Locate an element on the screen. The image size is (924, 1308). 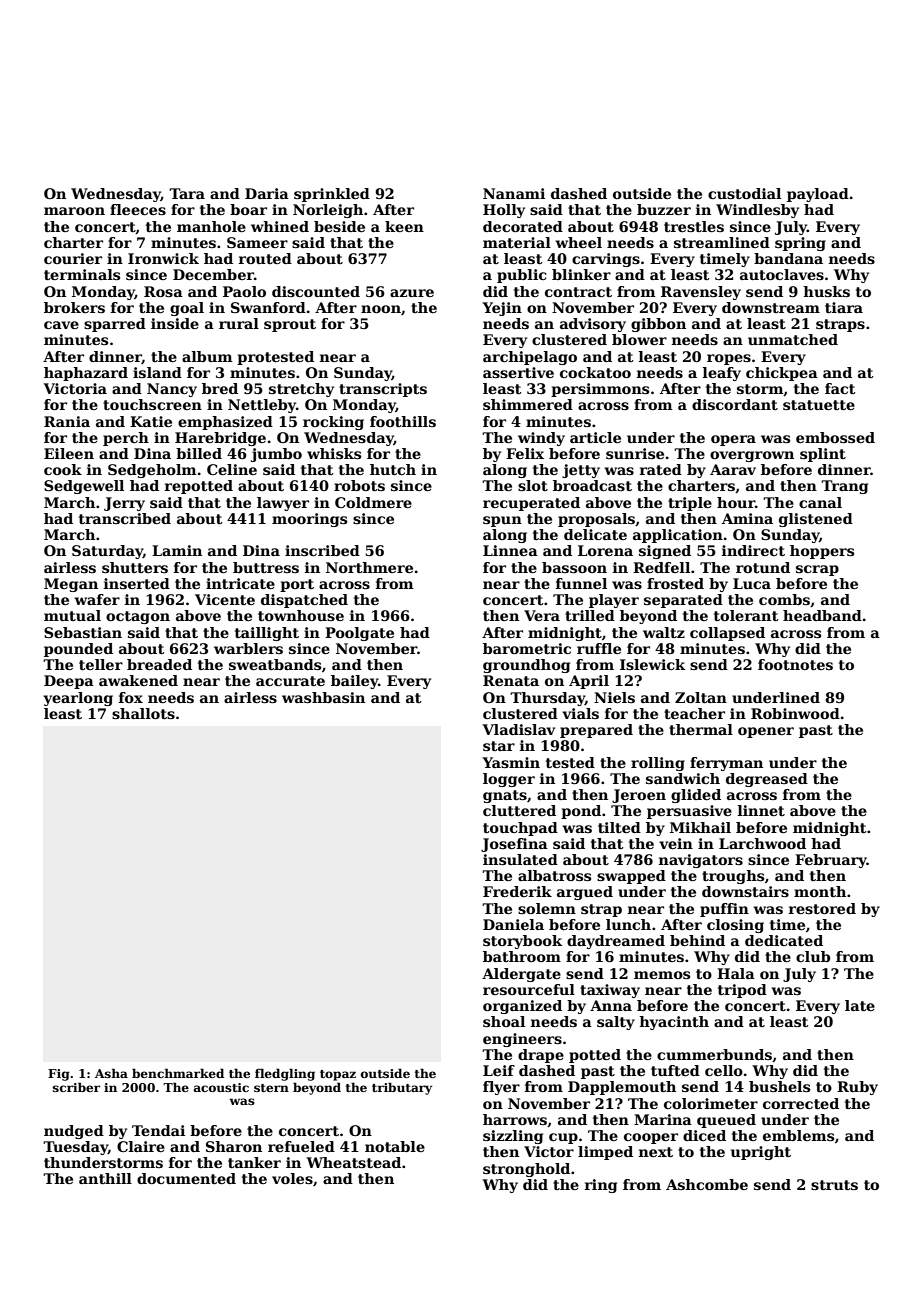
unmatched is located at coordinates (793, 339).
